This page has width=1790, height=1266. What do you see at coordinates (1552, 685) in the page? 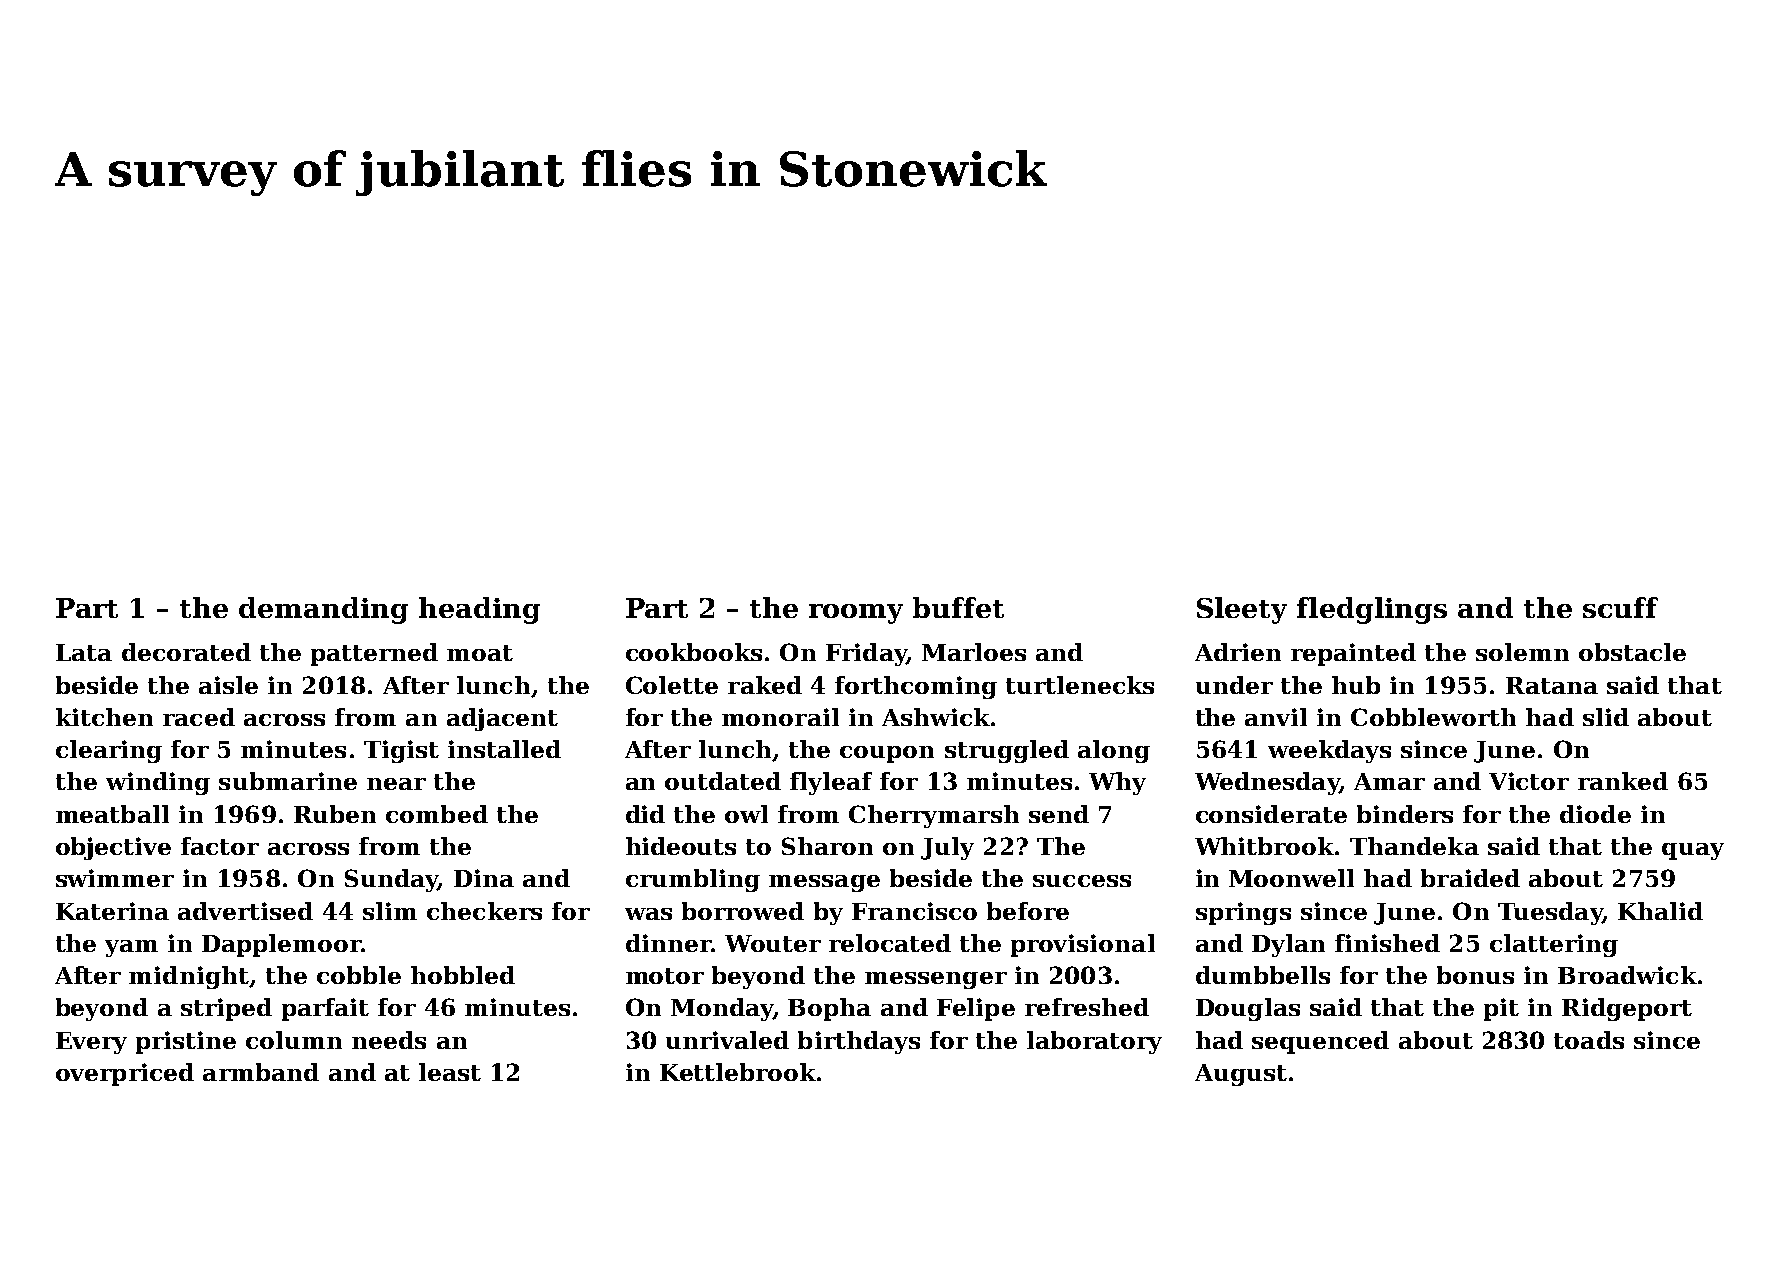
I see `Ratana` at bounding box center [1552, 685].
